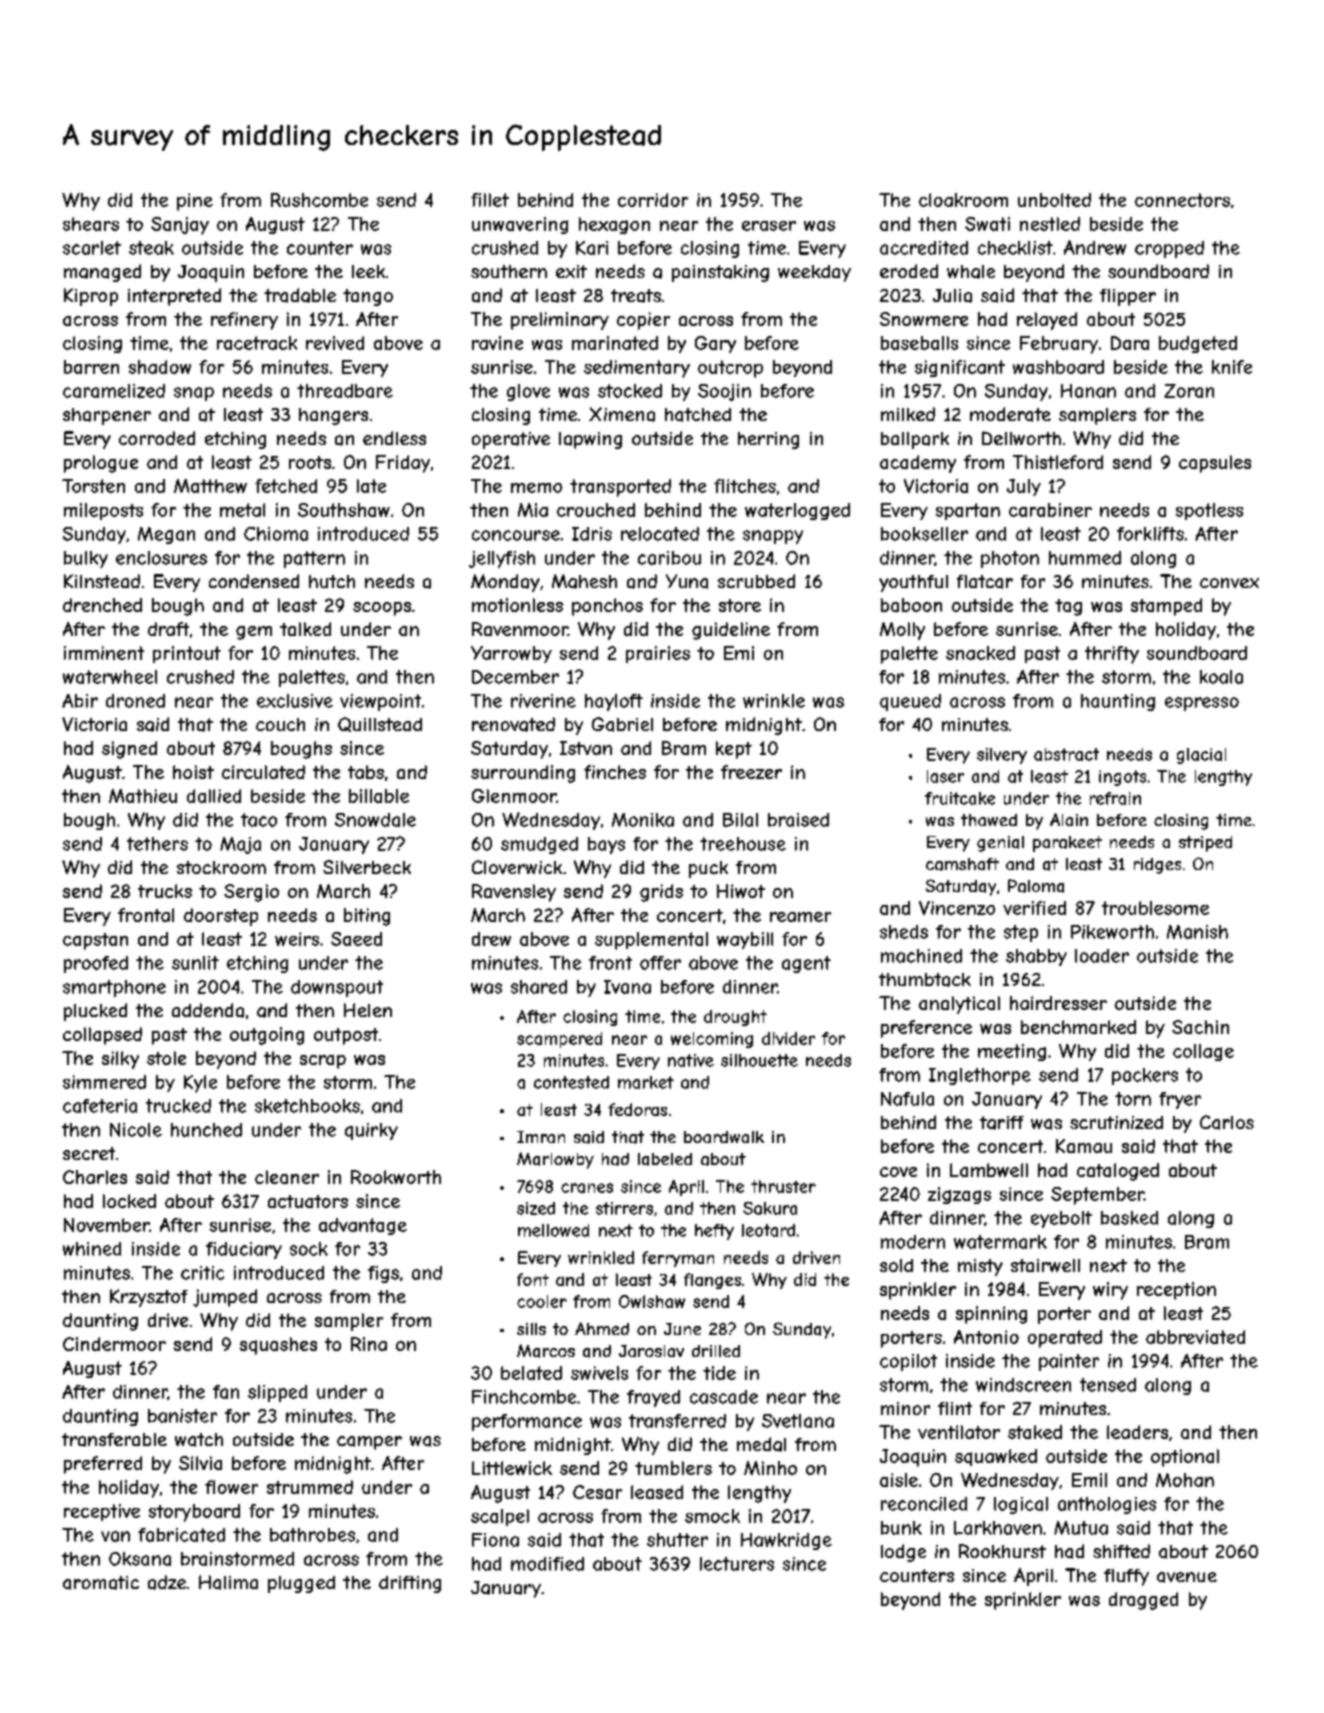  Describe the element at coordinates (910, 702) in the page. I see `queued` at that location.
